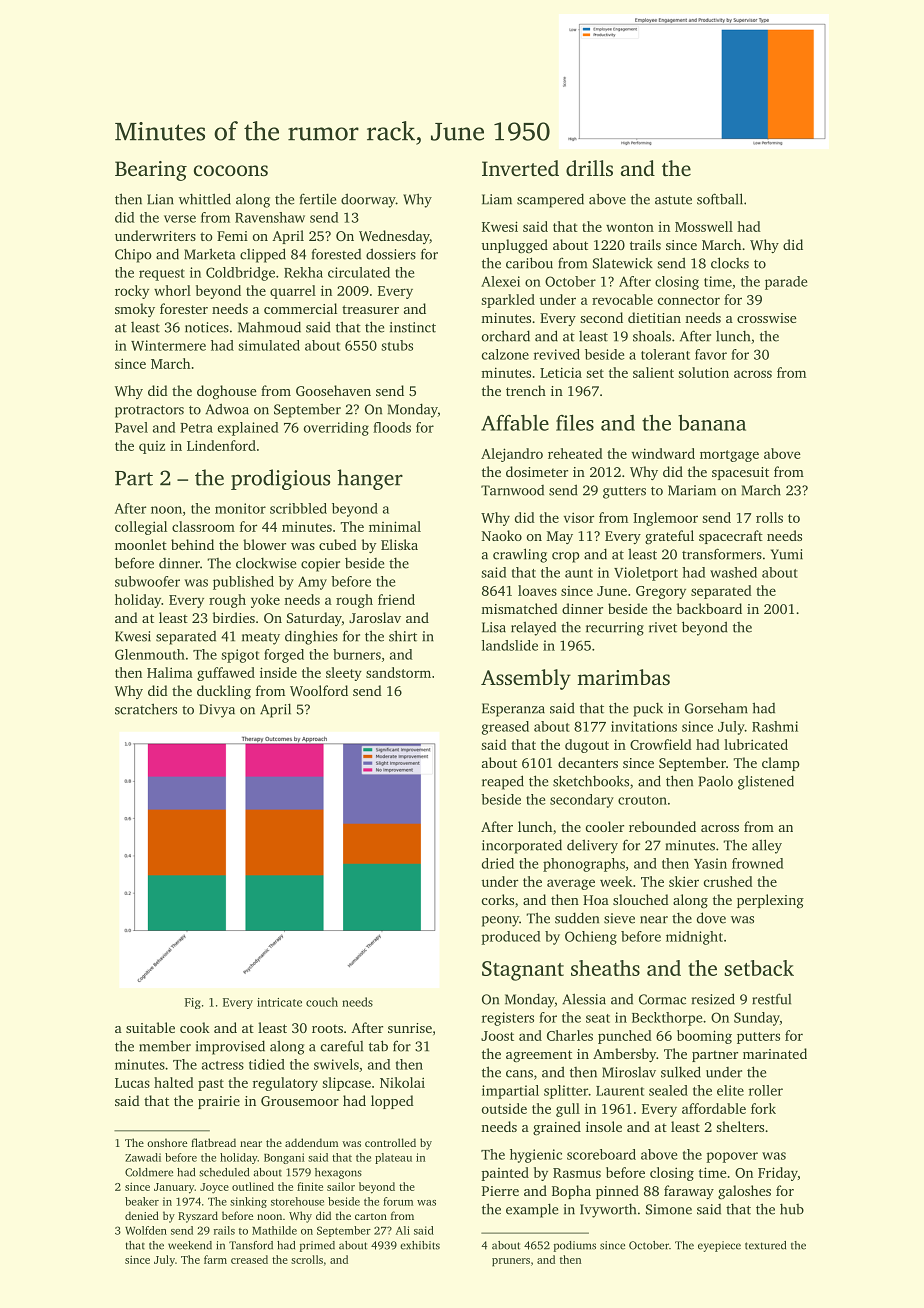  What do you see at coordinates (652, 336) in the document?
I see `shoals` at bounding box center [652, 336].
